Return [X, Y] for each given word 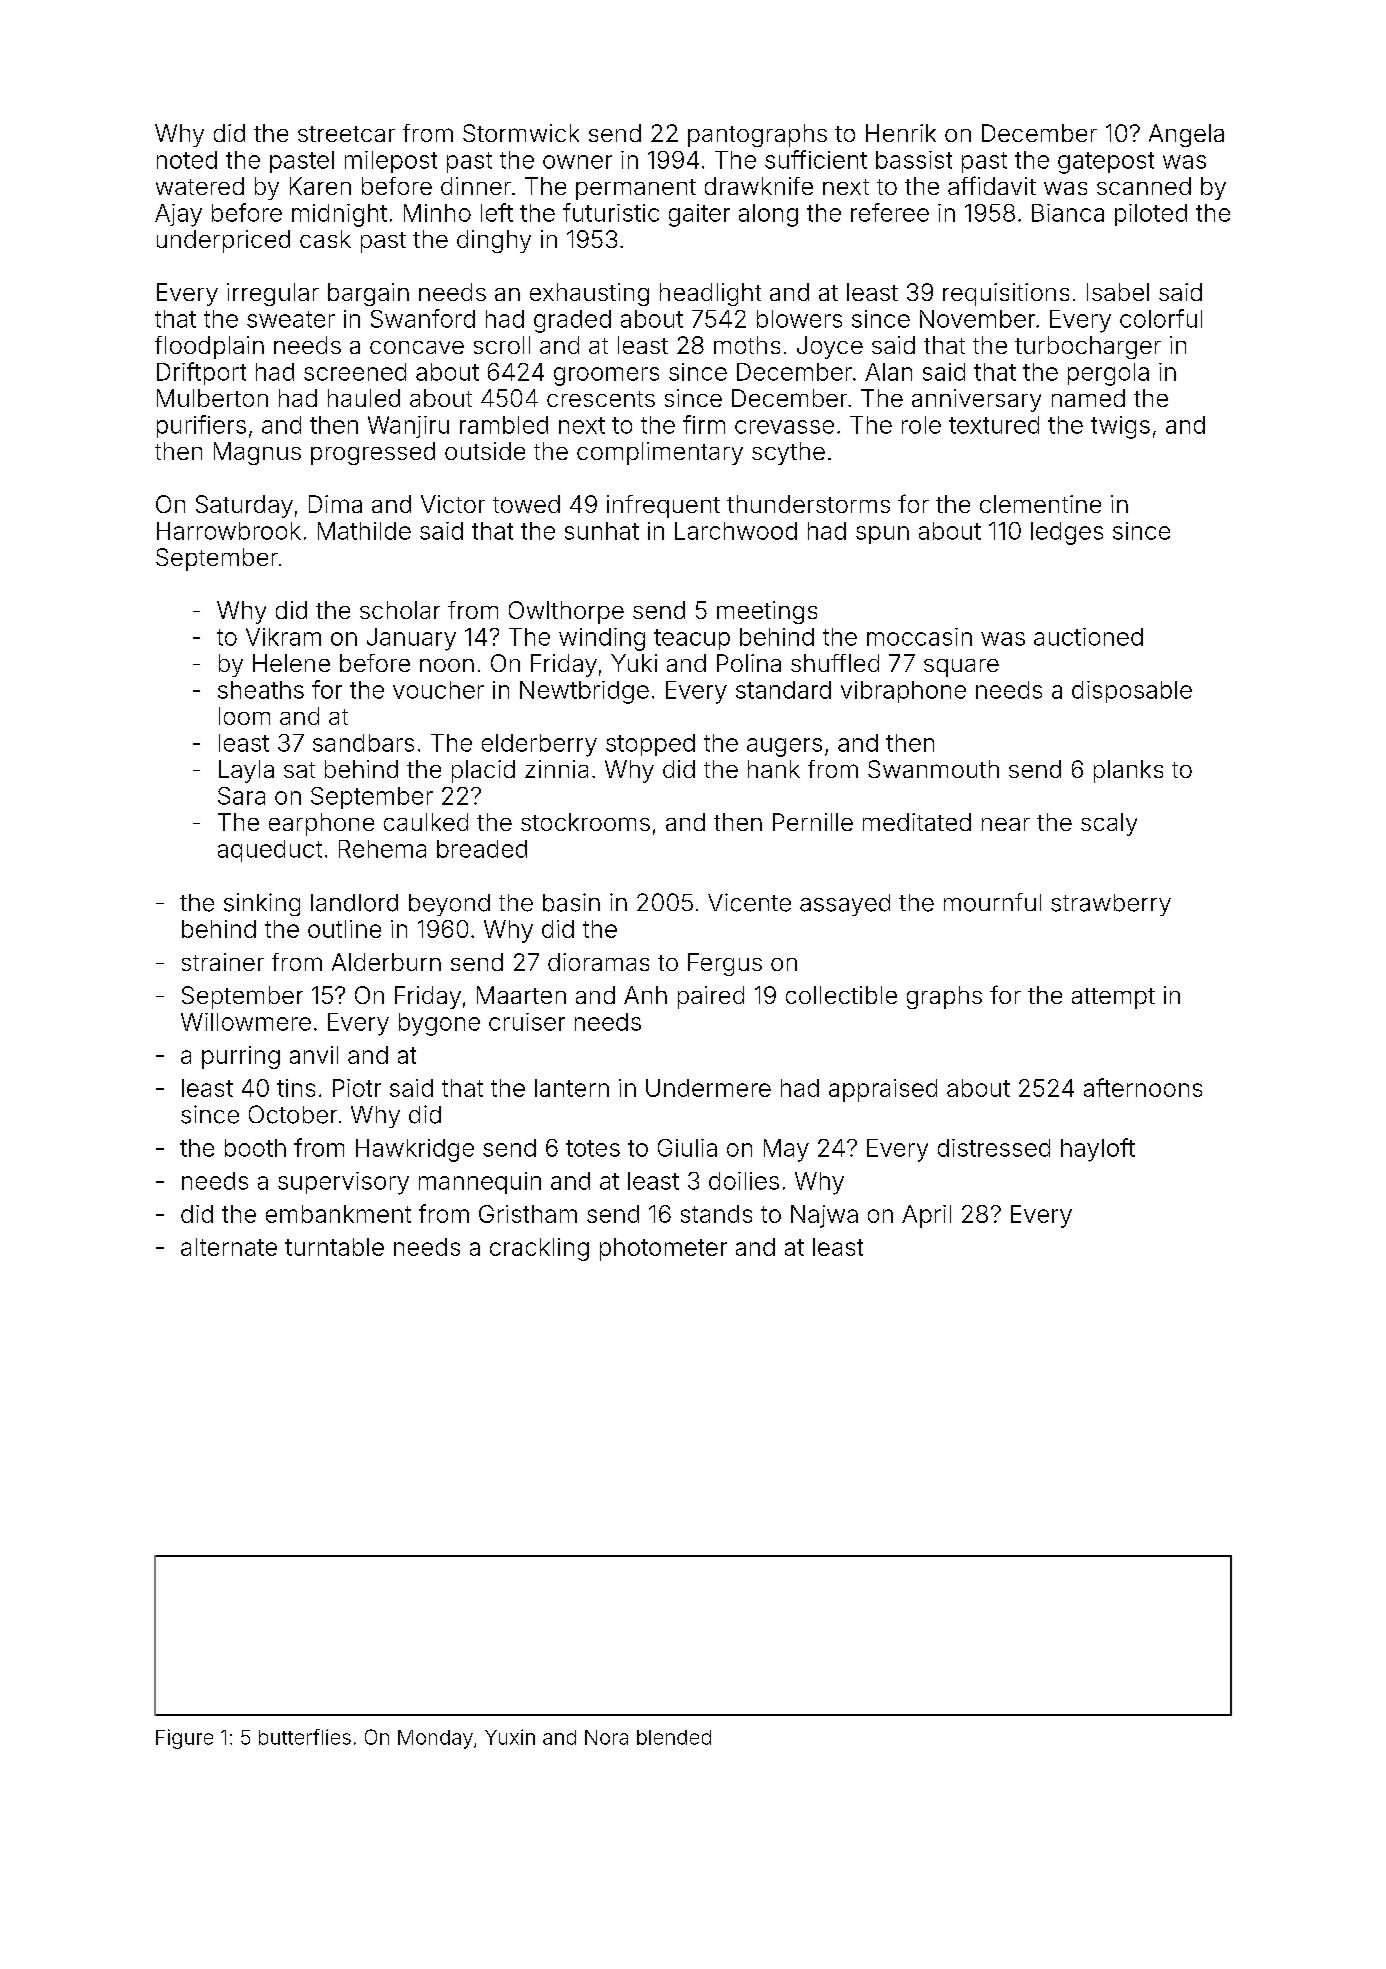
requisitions [1006, 294]
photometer [663, 1249]
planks [1128, 771]
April [926, 1216]
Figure [184, 1739]
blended [674, 1737]
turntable [334, 1247]
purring [241, 1057]
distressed [994, 1148]
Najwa [824, 1216]
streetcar [346, 134]
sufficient [816, 159]
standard [783, 690]
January [411, 639]
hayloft [1098, 1150]
